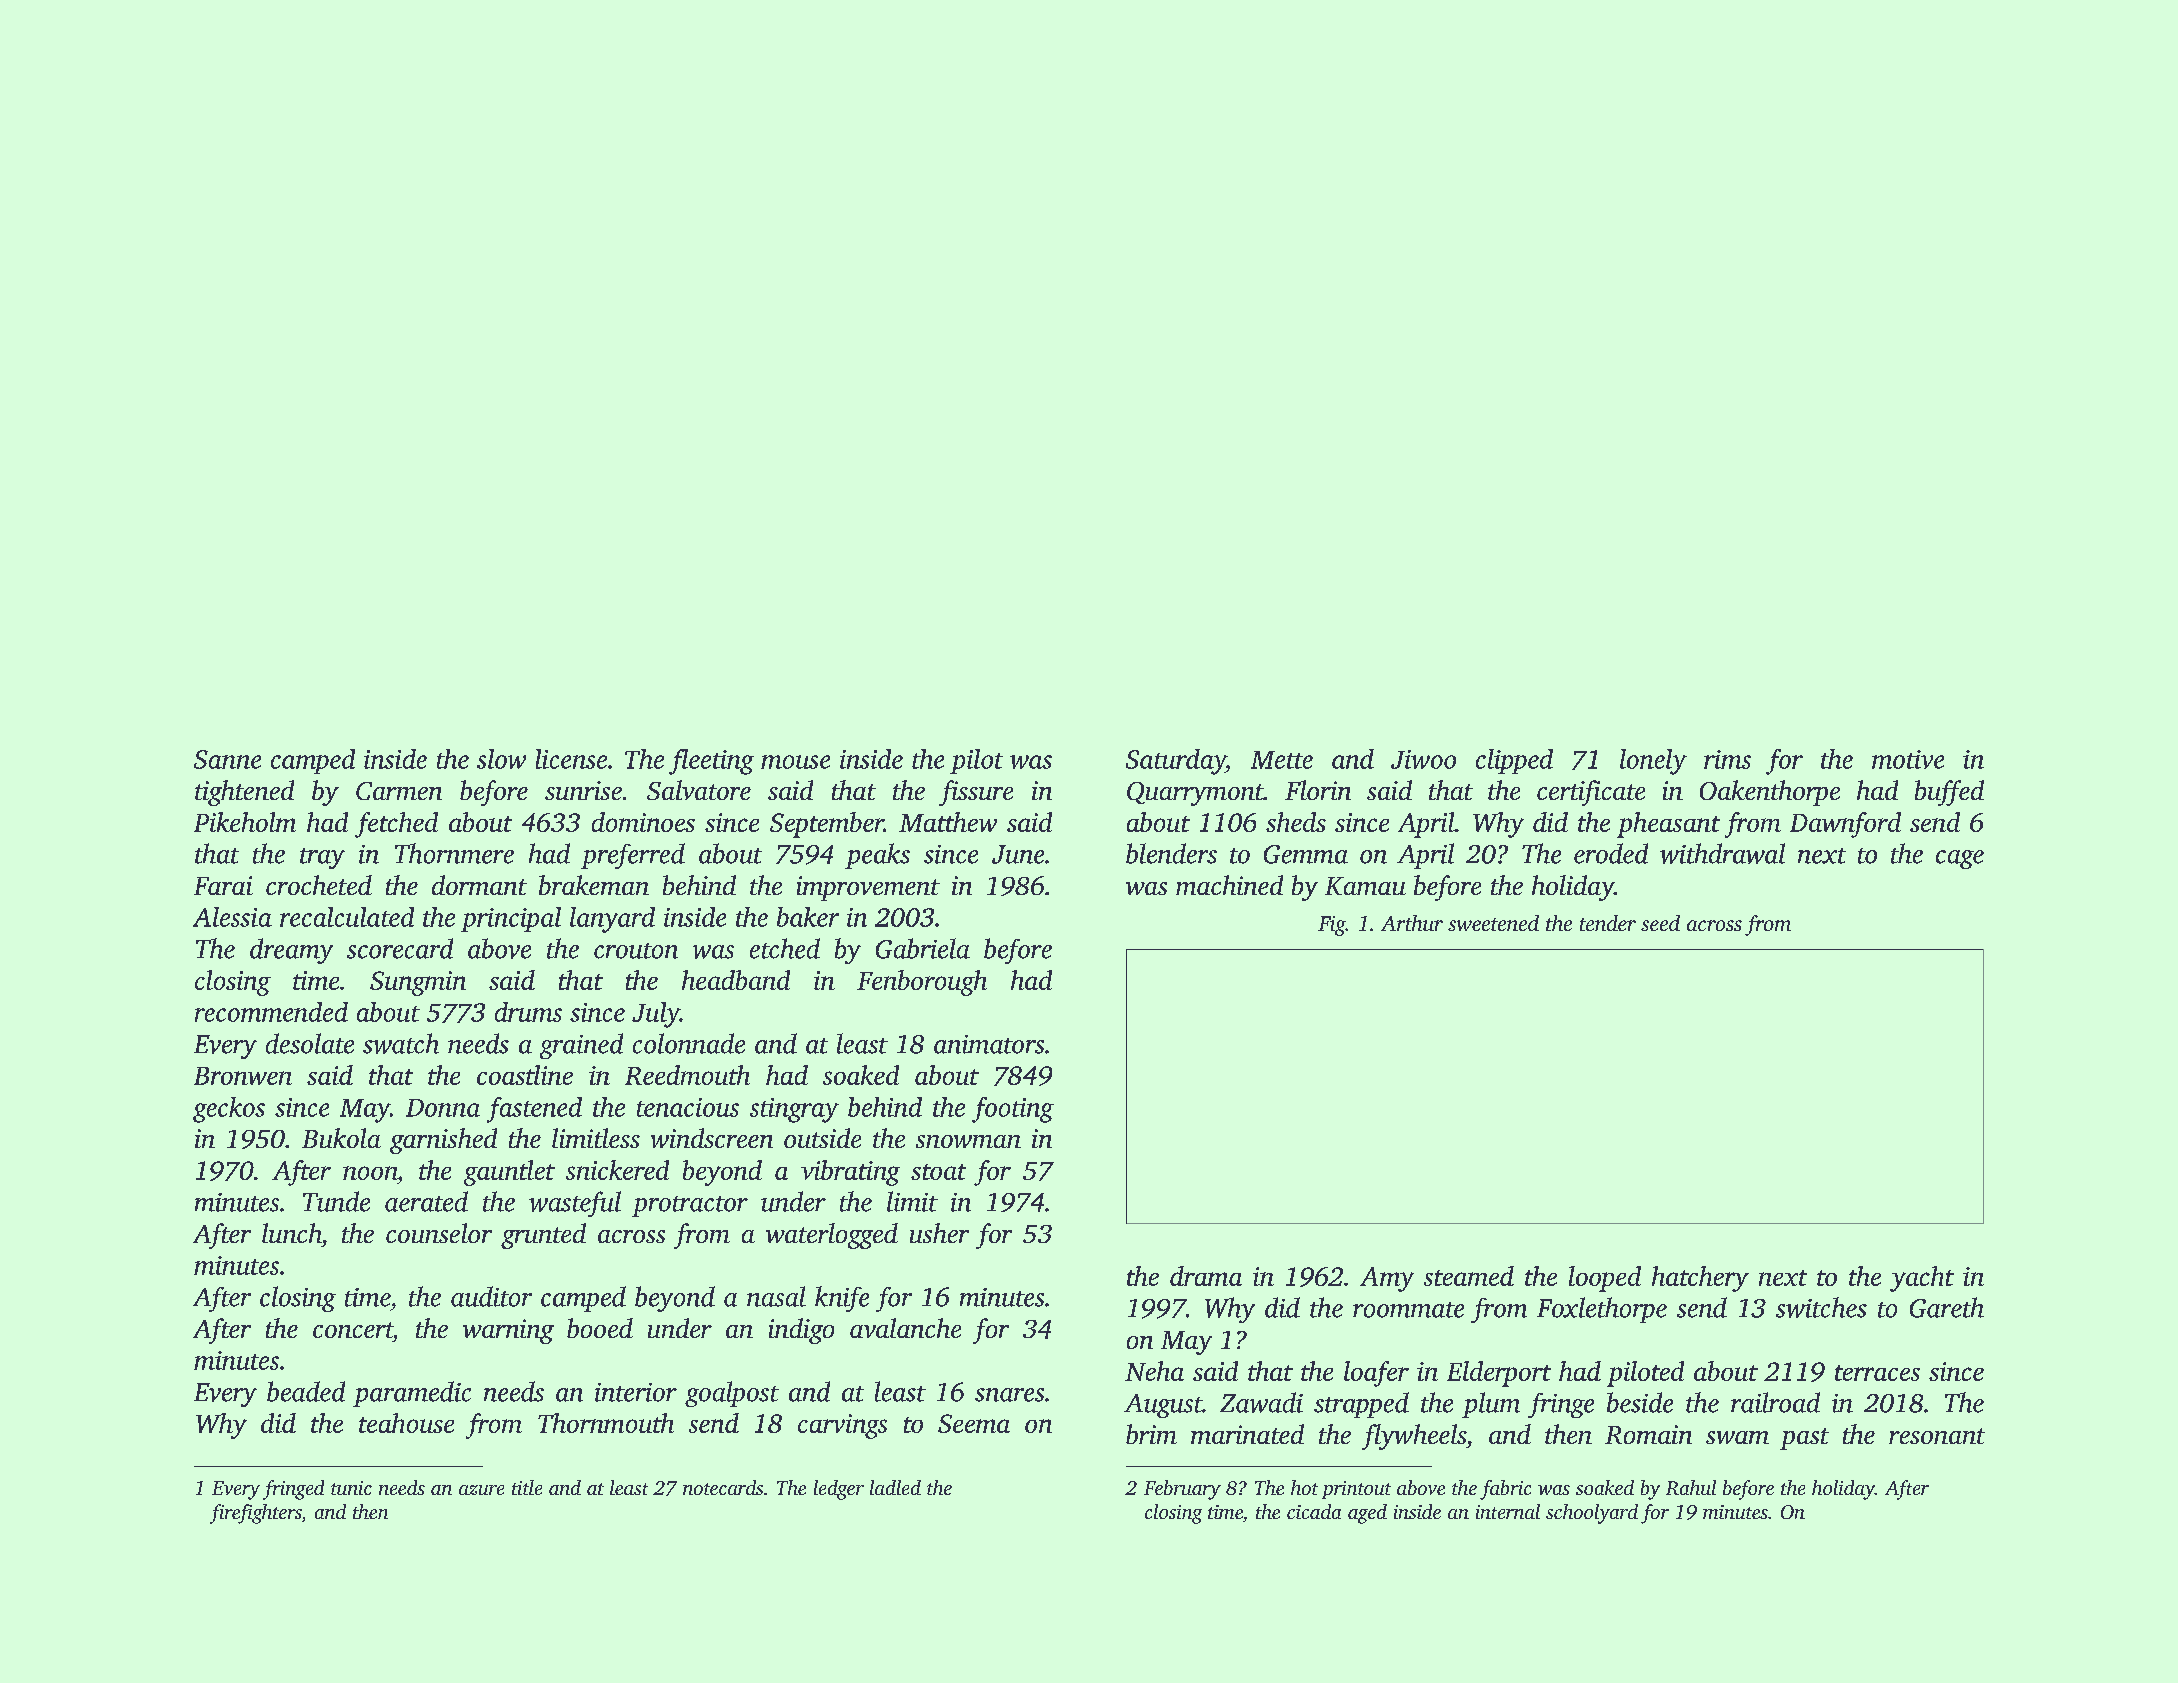 The image size is (2178, 1683). Describe the element at coordinates (1727, 759) in the document. I see `rims` at that location.
